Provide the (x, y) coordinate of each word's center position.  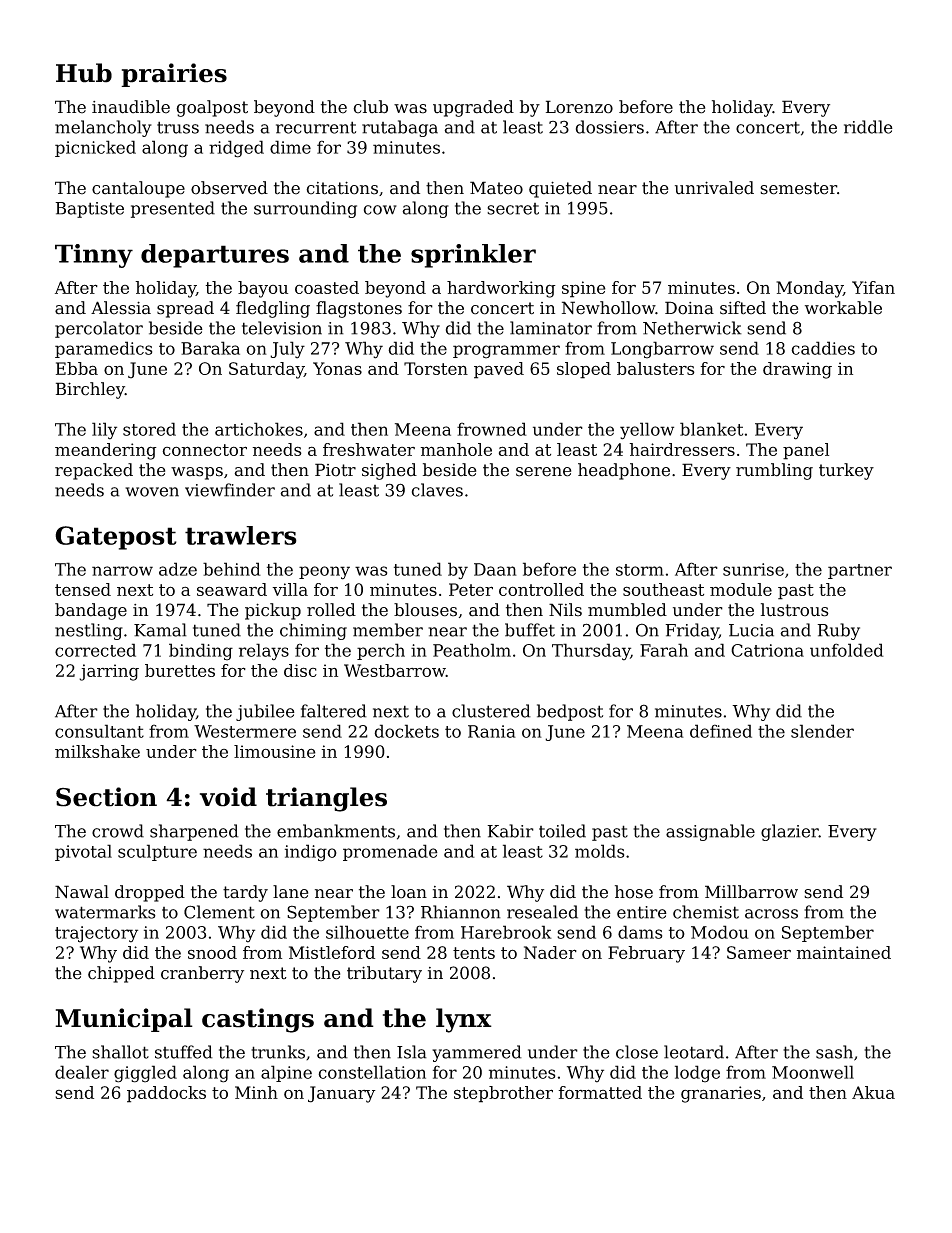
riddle (868, 127)
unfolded (847, 650)
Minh (256, 1092)
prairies (174, 75)
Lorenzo (579, 107)
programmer (506, 352)
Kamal (160, 630)
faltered (334, 711)
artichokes (259, 429)
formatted (600, 1092)
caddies (823, 348)
